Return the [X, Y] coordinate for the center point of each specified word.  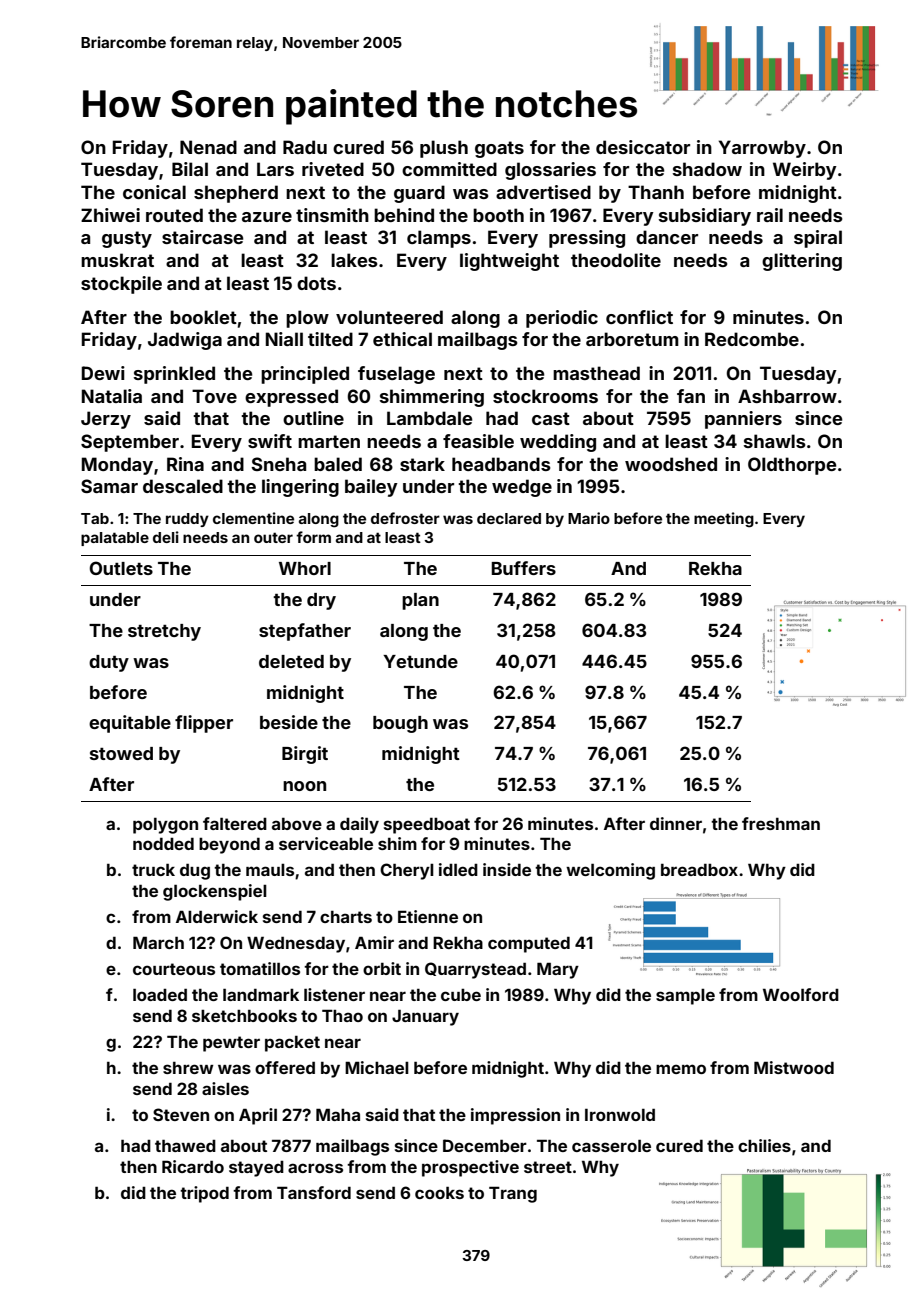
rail [770, 215]
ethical [402, 339]
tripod [204, 1194]
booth [498, 215]
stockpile [121, 285]
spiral [818, 239]
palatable [115, 539]
